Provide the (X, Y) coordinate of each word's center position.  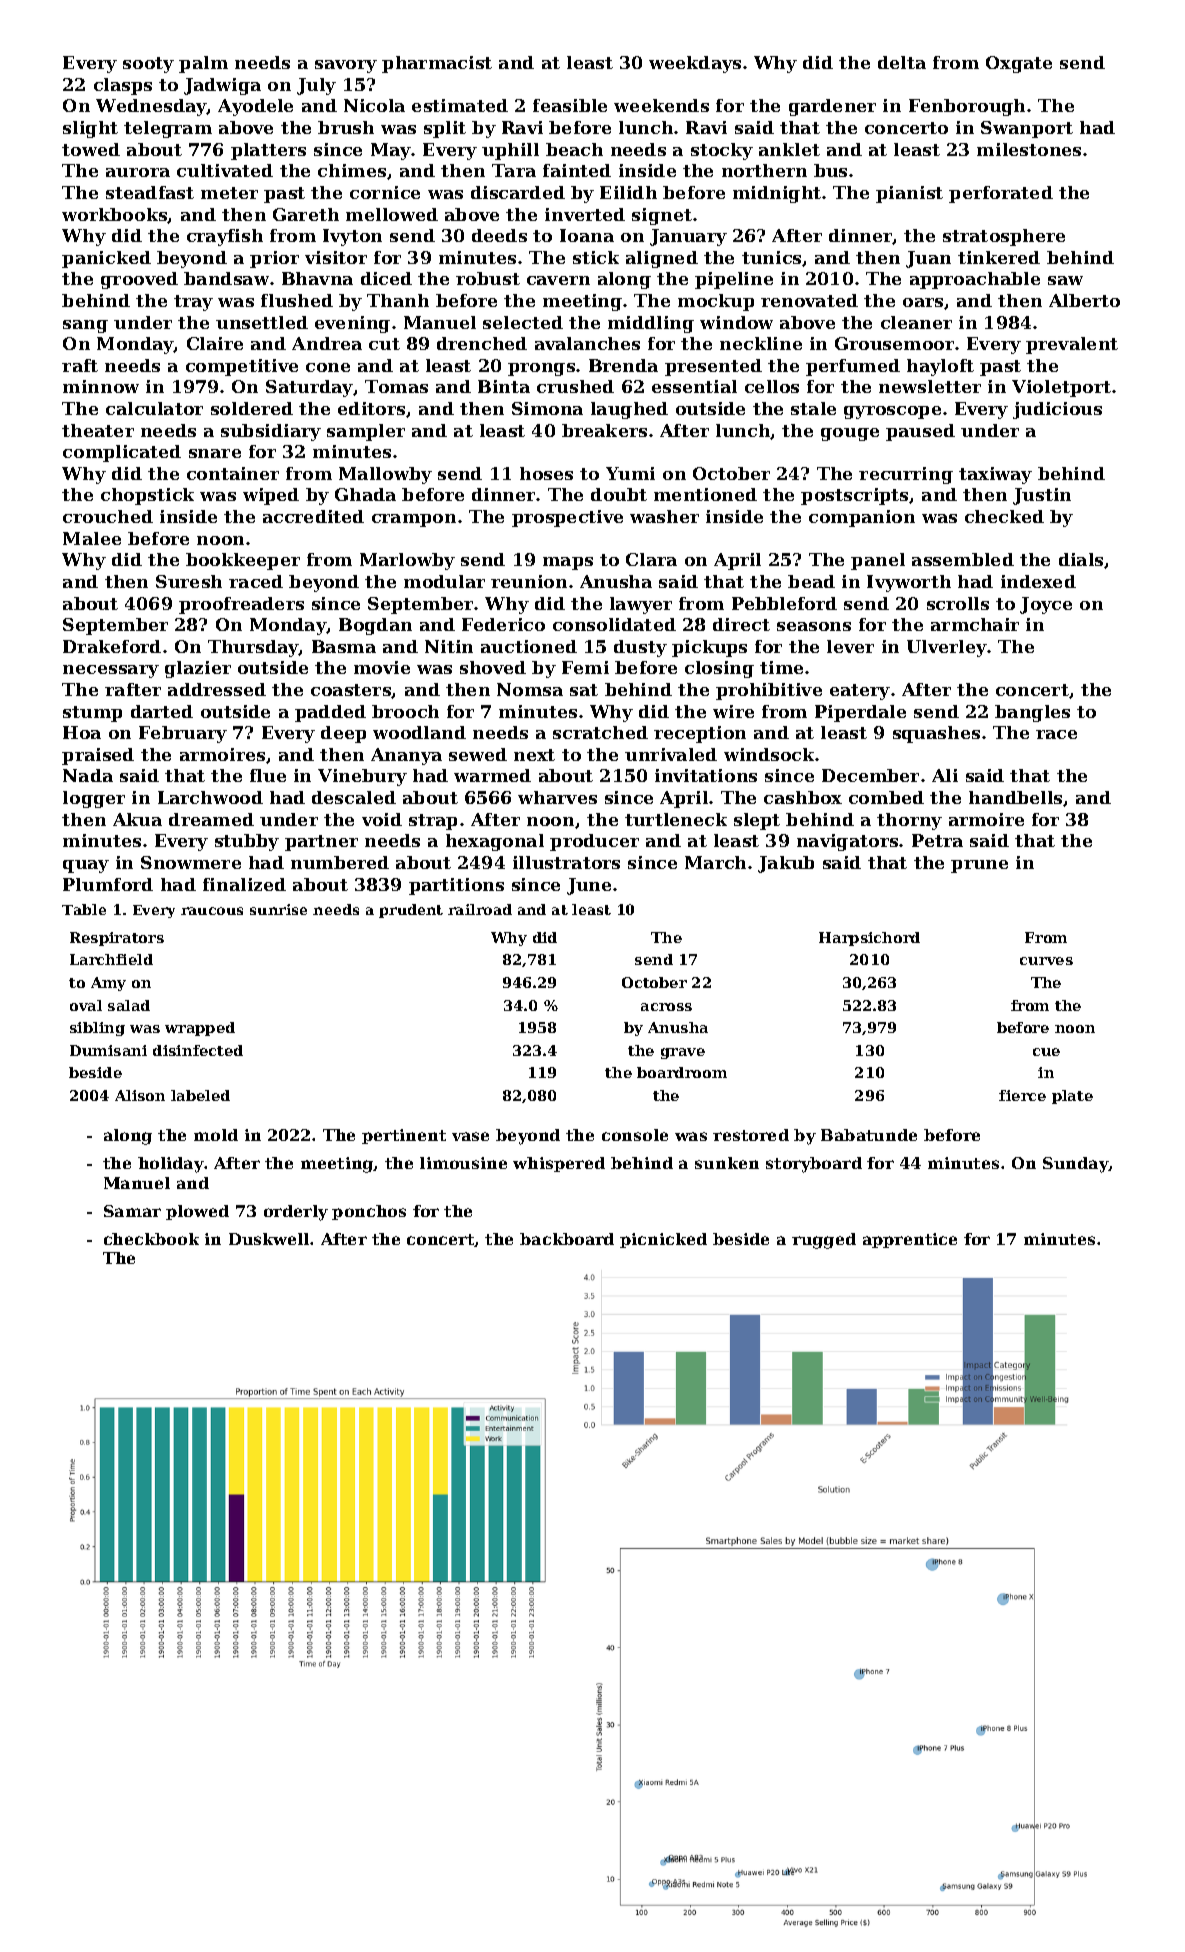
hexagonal (495, 842)
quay (86, 866)
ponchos (369, 1212)
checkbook (151, 1239)
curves (1046, 961)
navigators (847, 842)
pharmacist (437, 64)
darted (162, 711)
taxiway (995, 475)
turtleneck (676, 819)
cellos (772, 386)
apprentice (910, 1240)
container (233, 473)
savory (346, 66)
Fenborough (967, 107)
